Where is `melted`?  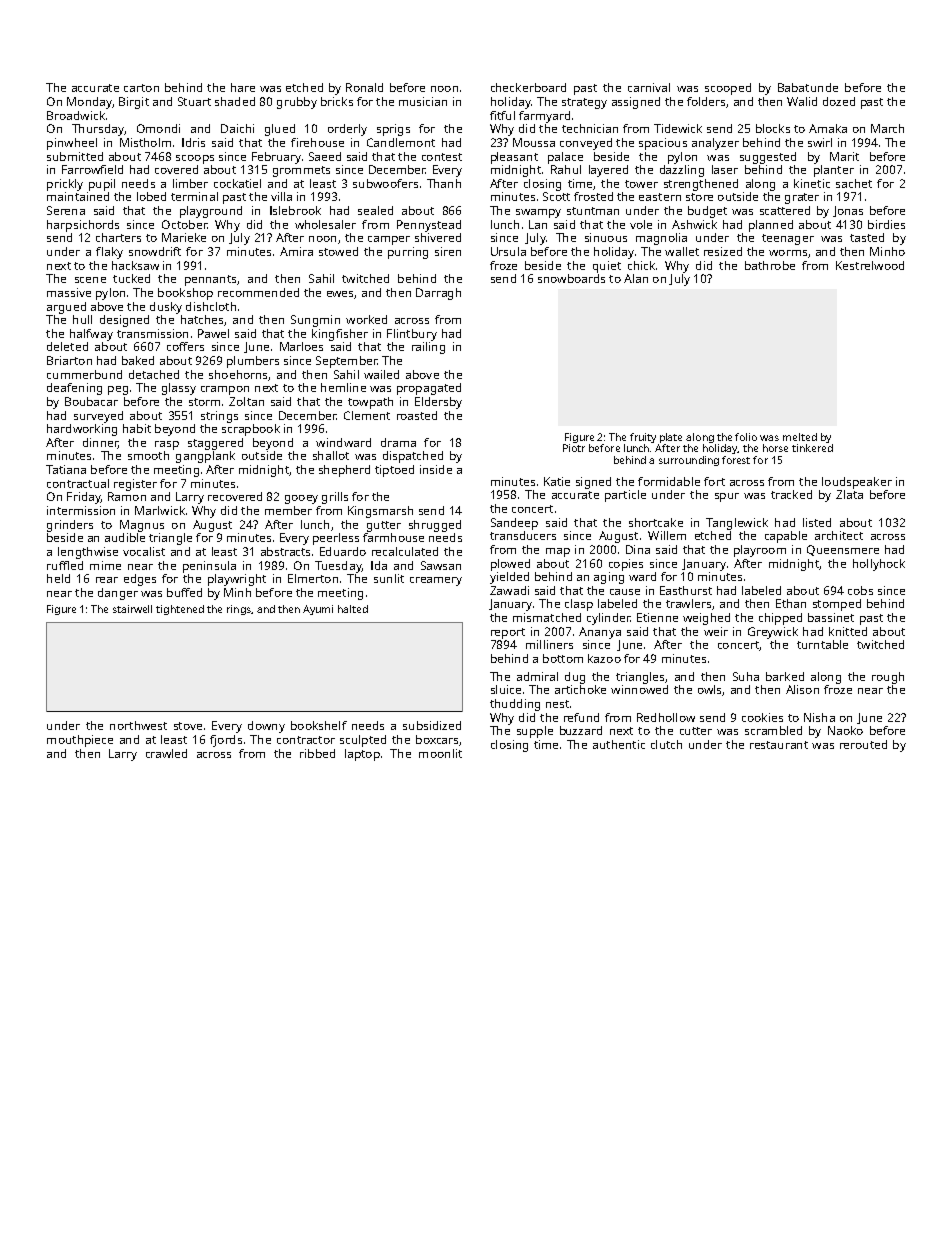 melted is located at coordinates (800, 437).
